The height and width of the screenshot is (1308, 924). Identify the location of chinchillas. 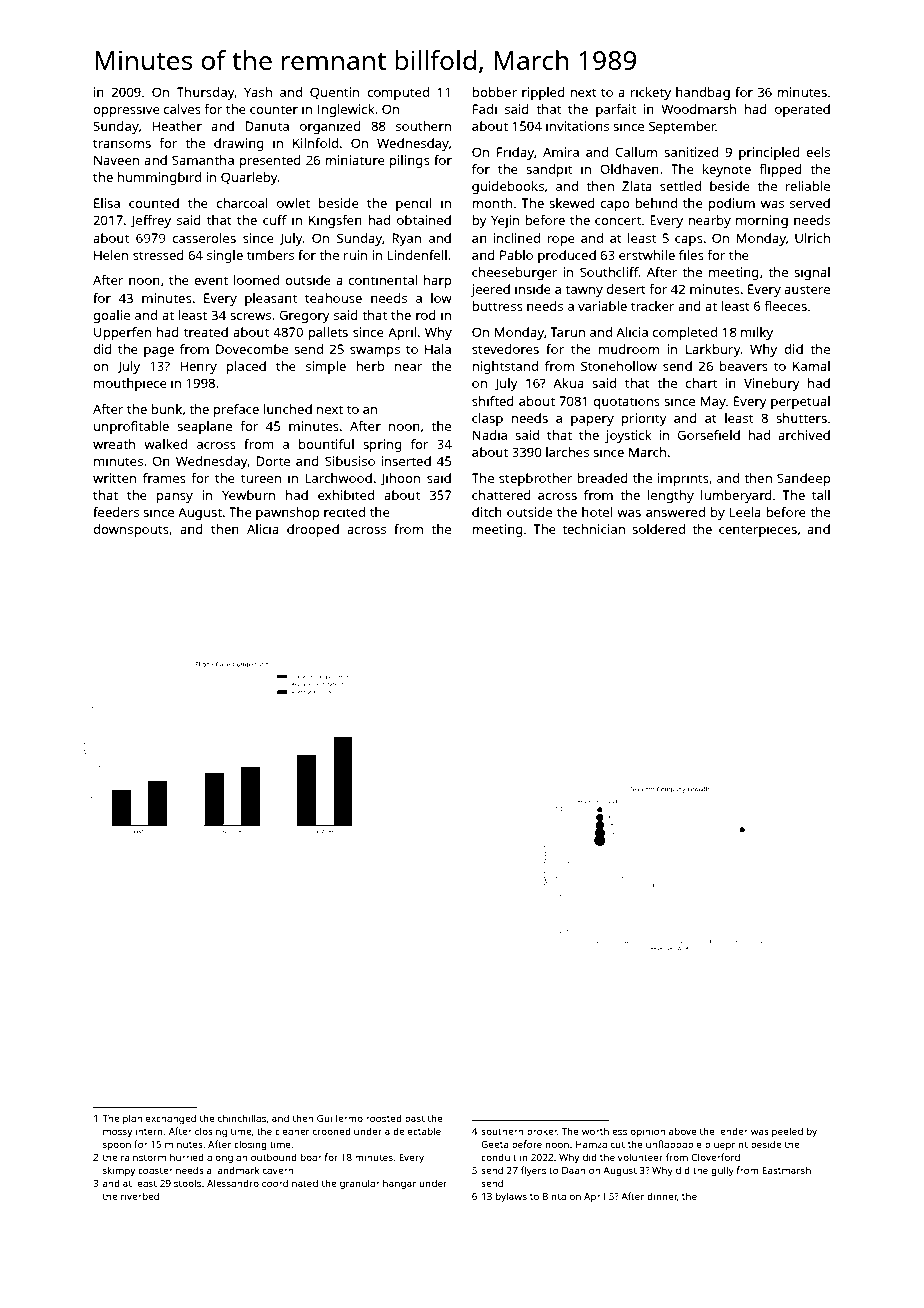
(242, 1118).
